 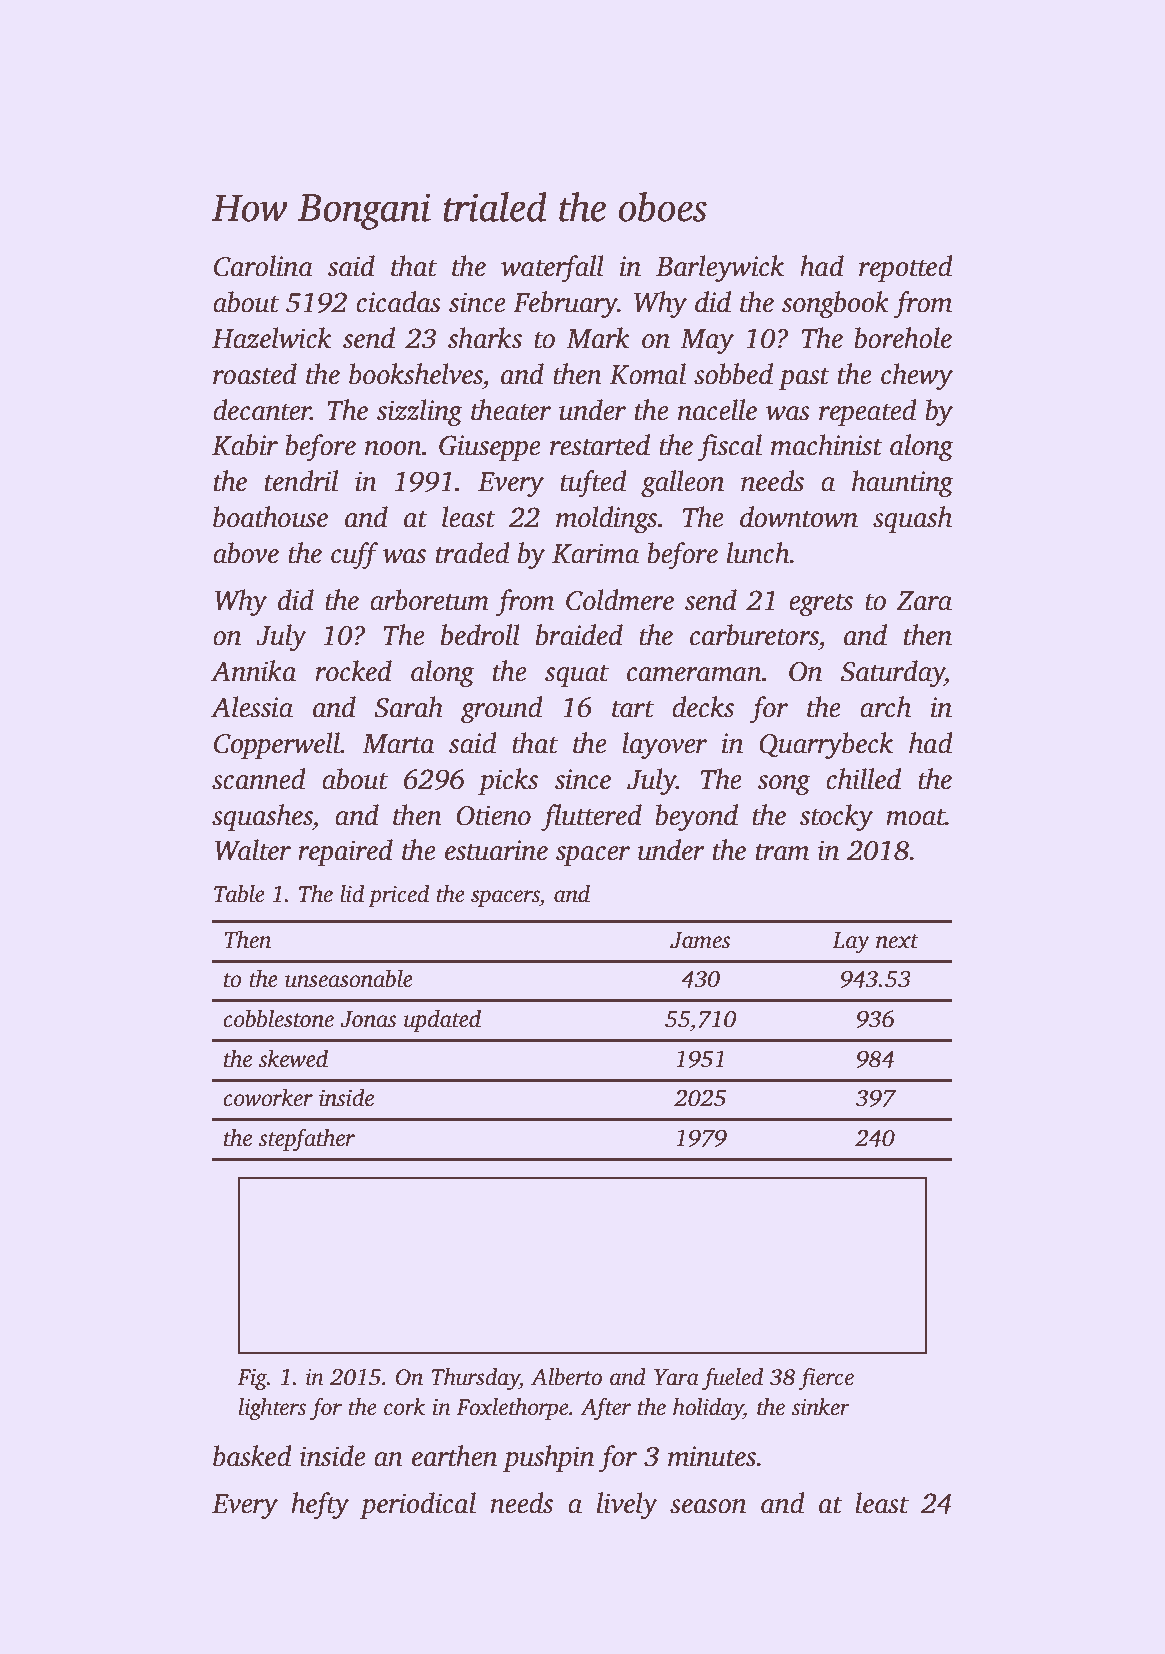 What do you see at coordinates (404, 1407) in the document?
I see `cork` at bounding box center [404, 1407].
